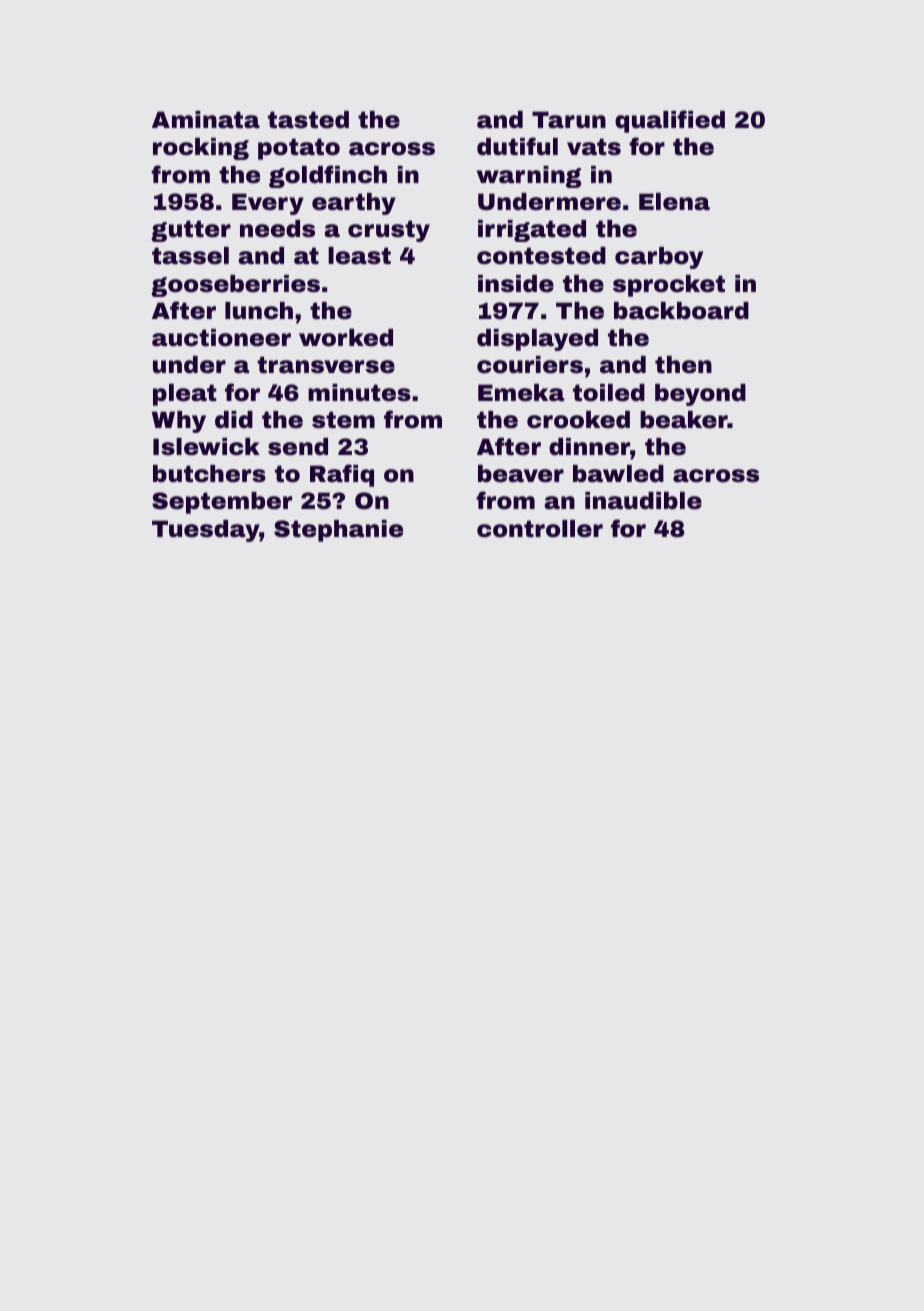  What do you see at coordinates (308, 120) in the page?
I see `tasted` at bounding box center [308, 120].
